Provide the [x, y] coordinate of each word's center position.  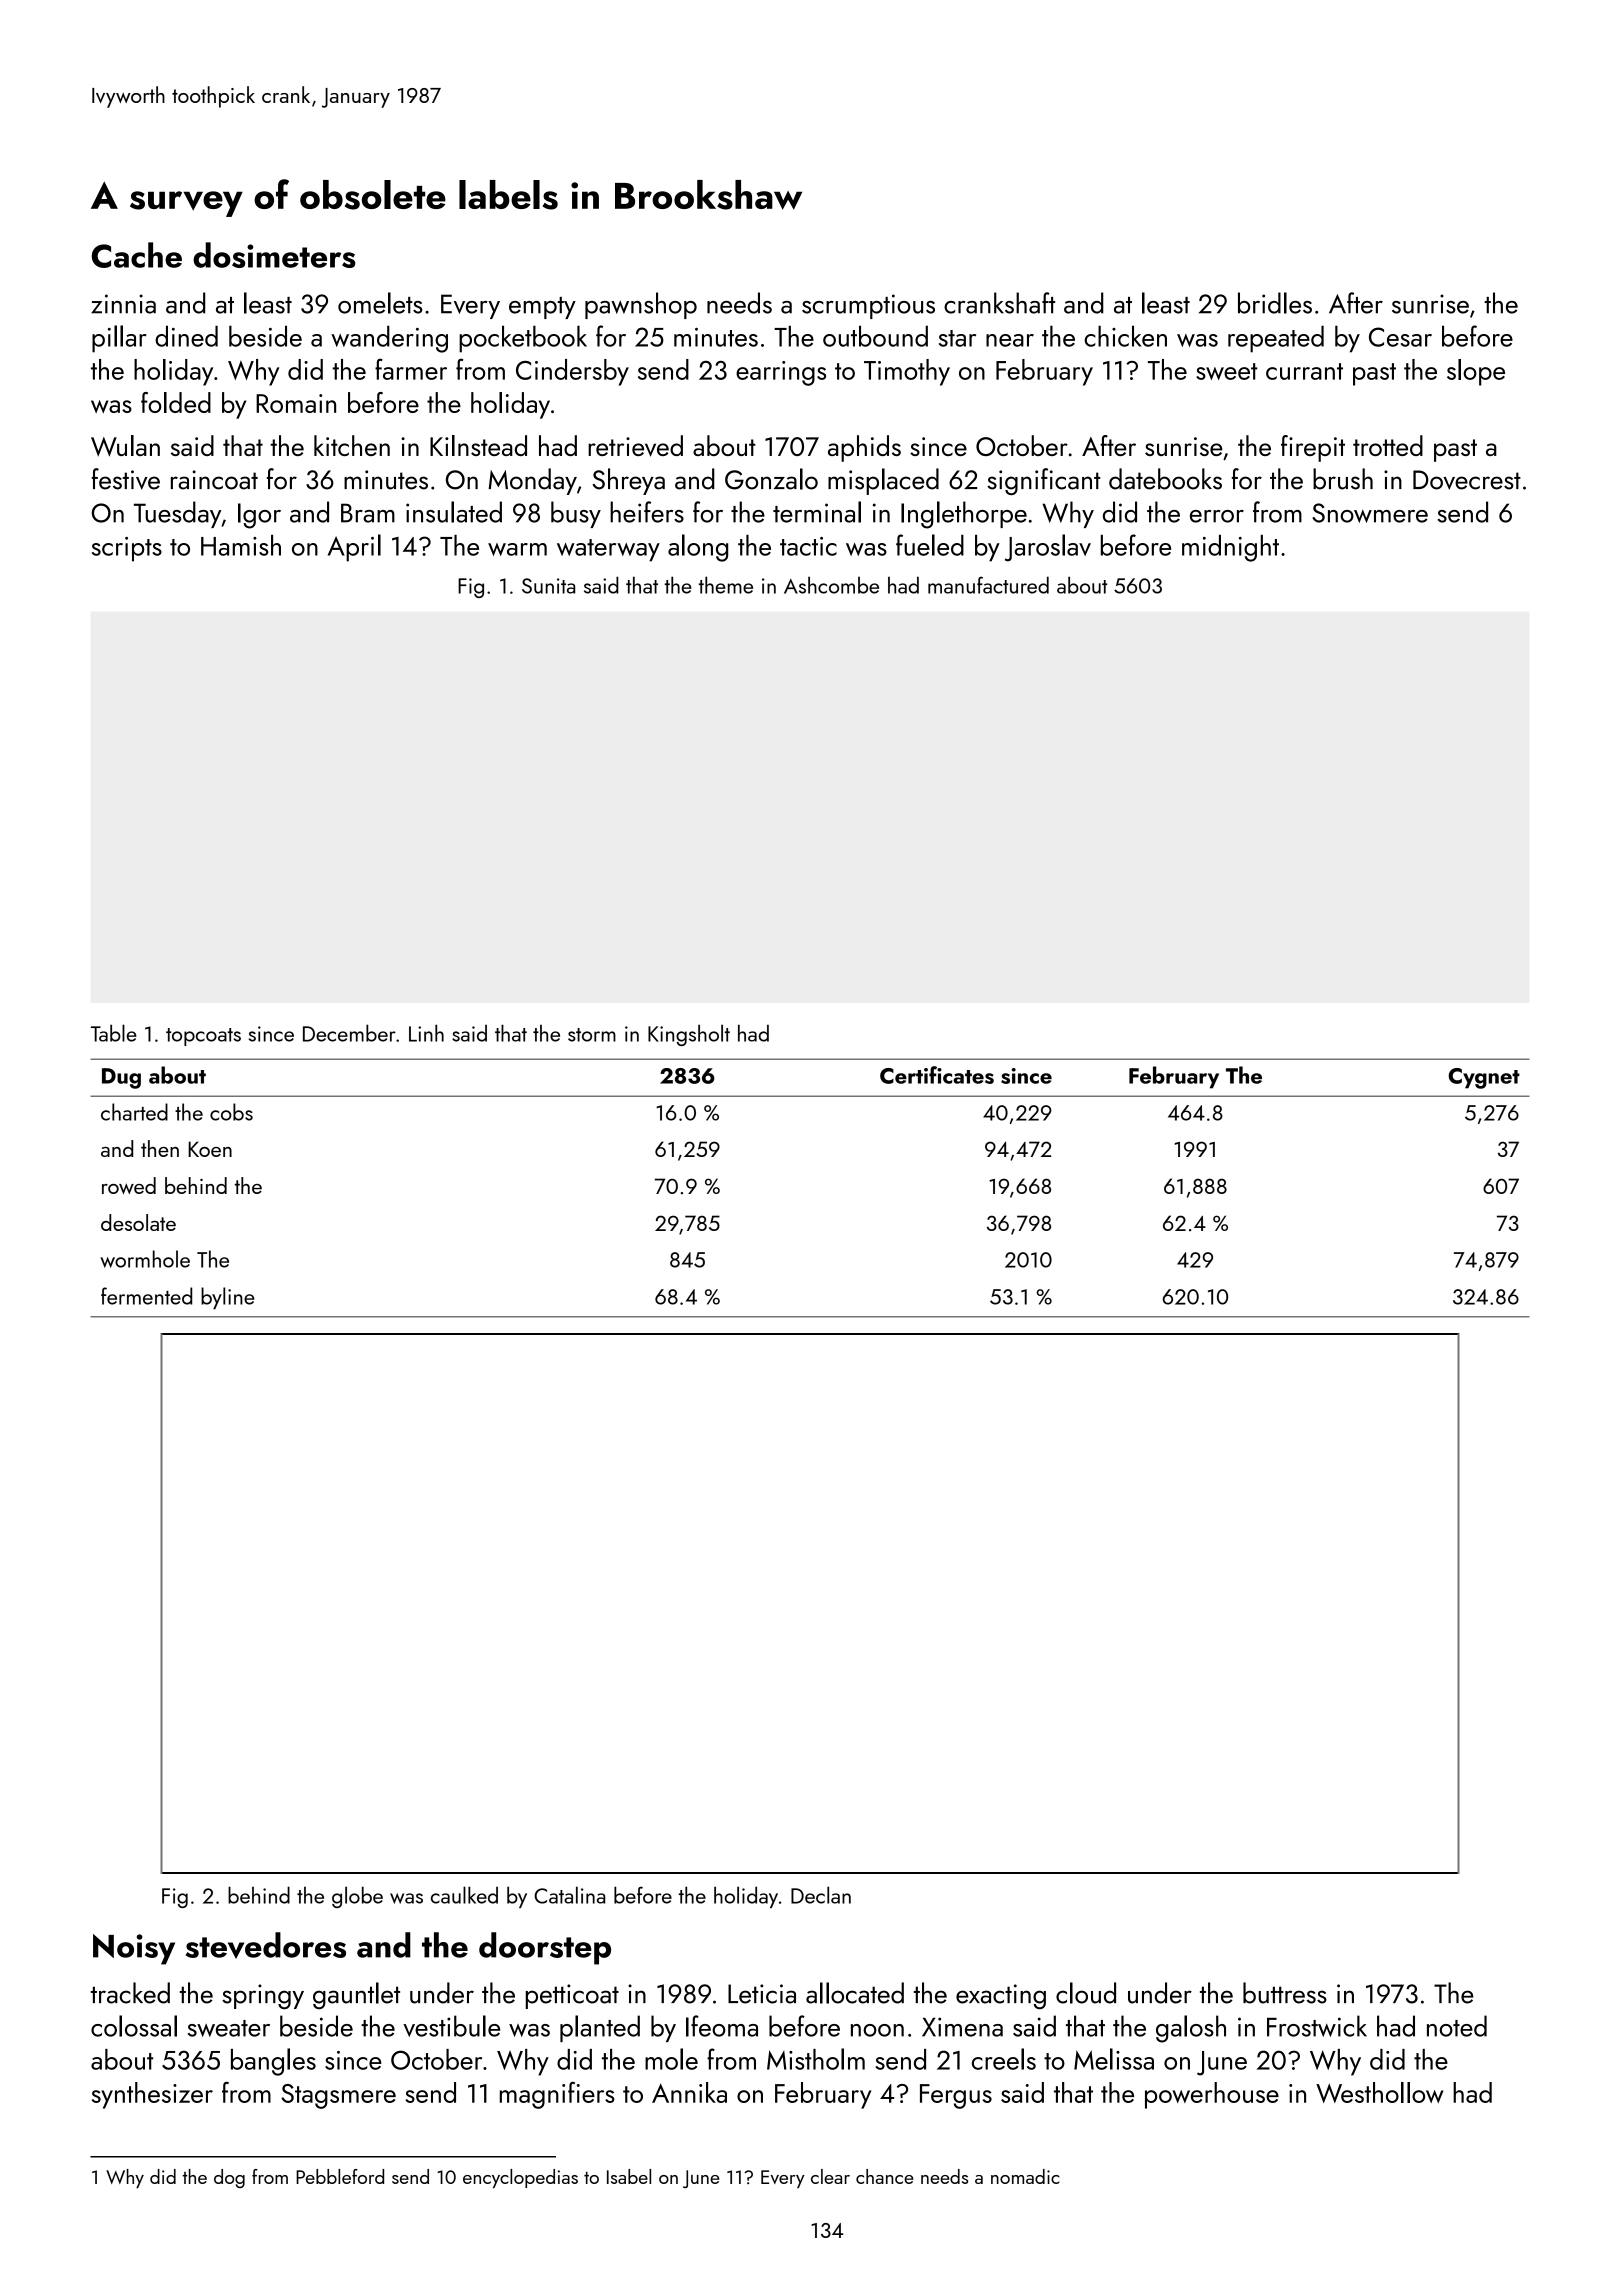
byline [227, 1298]
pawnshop [641, 305]
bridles [1275, 303]
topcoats [203, 1037]
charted [134, 1112]
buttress [1285, 1993]
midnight [1230, 548]
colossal [134, 2026]
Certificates [937, 1075]
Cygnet [1484, 1078]
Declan [821, 1895]
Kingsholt [689, 1035]
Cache [137, 255]
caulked [464, 1895]
